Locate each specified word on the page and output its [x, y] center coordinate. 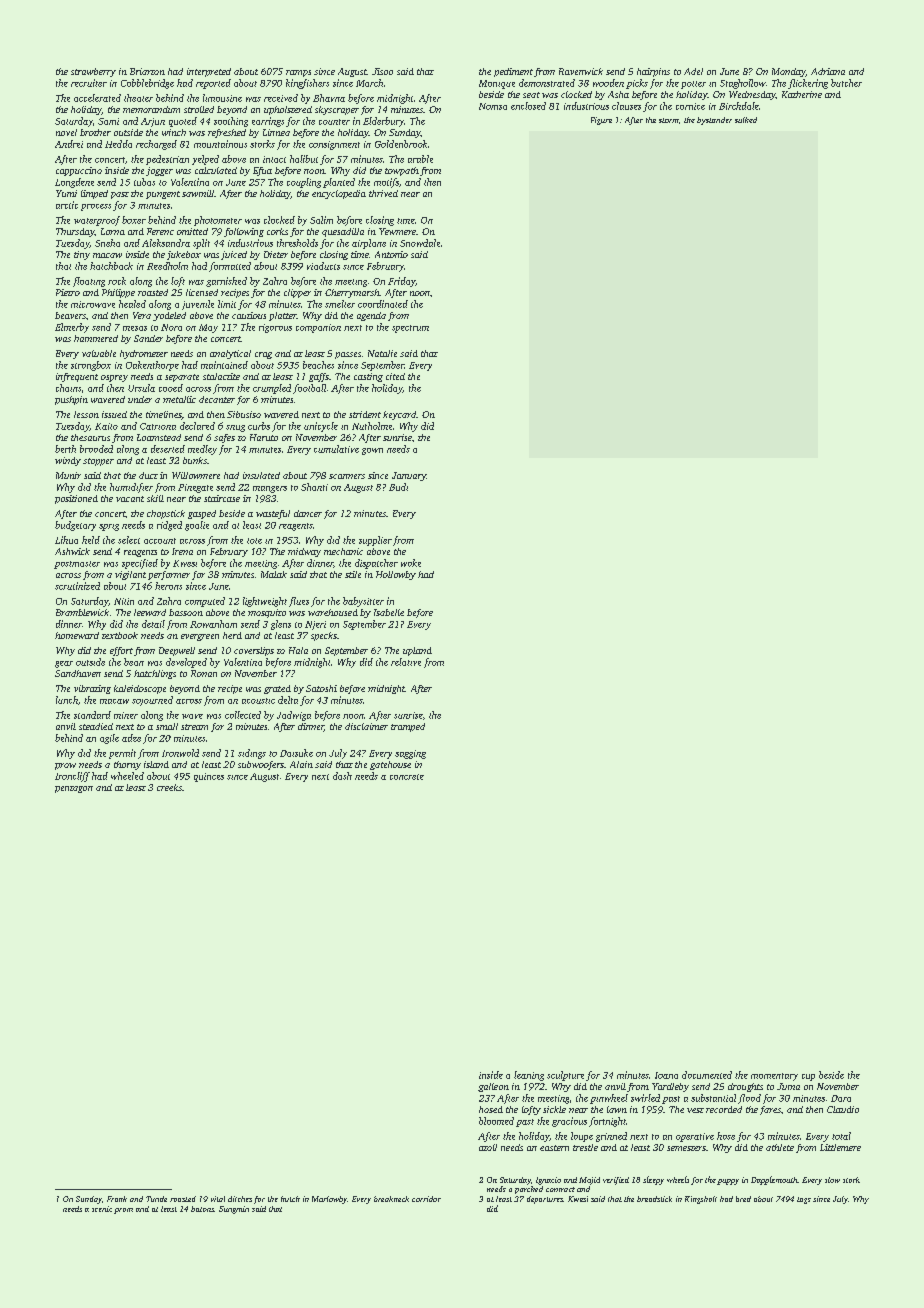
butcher [846, 83]
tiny [82, 255]
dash [342, 776]
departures [545, 1200]
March [369, 83]
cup [808, 1077]
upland [417, 651]
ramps [298, 73]
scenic [102, 1209]
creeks [169, 787]
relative [406, 662]
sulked [746, 120]
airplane [369, 244]
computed [205, 602]
